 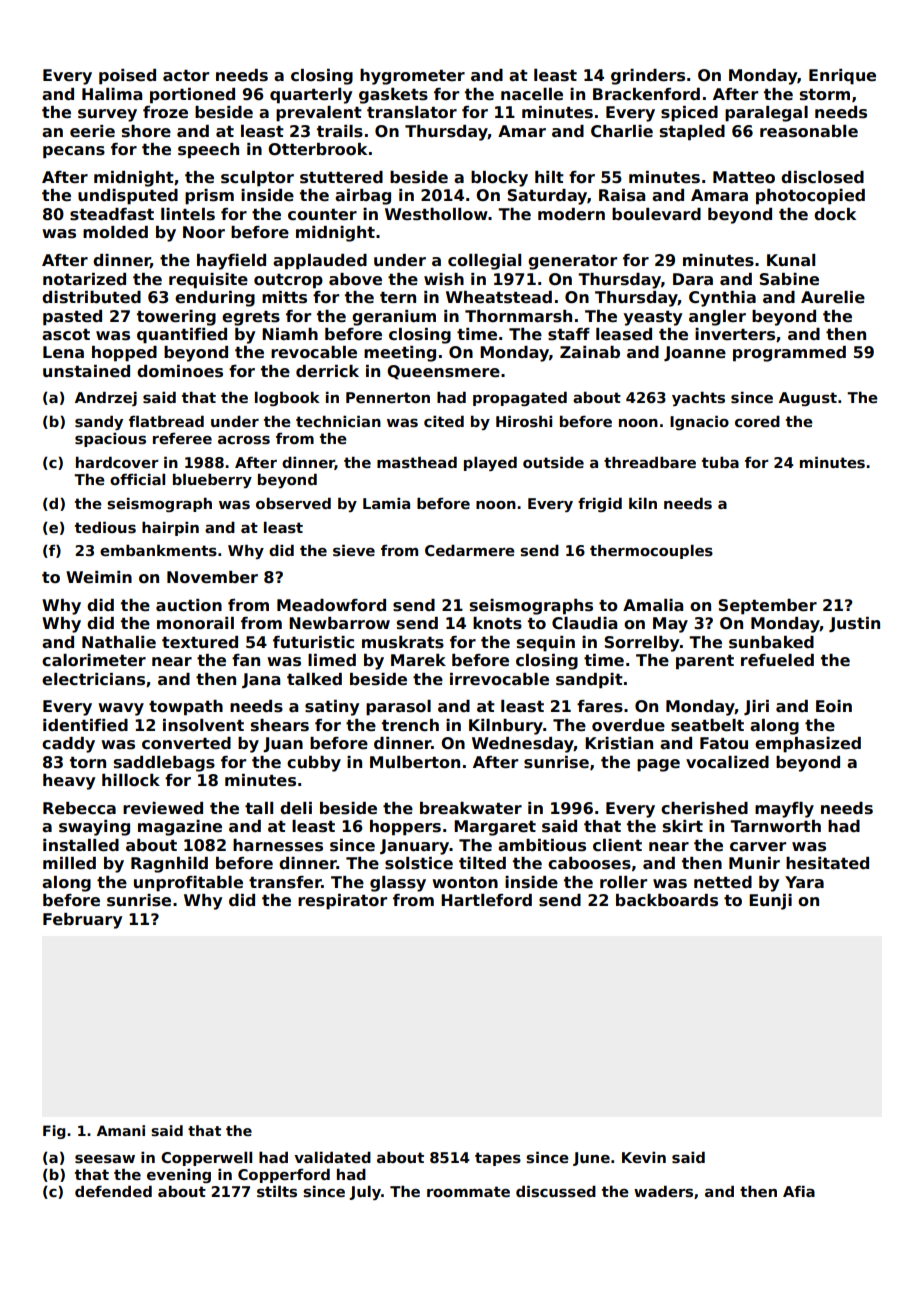 I want to click on hesitated, so click(x=827, y=863).
